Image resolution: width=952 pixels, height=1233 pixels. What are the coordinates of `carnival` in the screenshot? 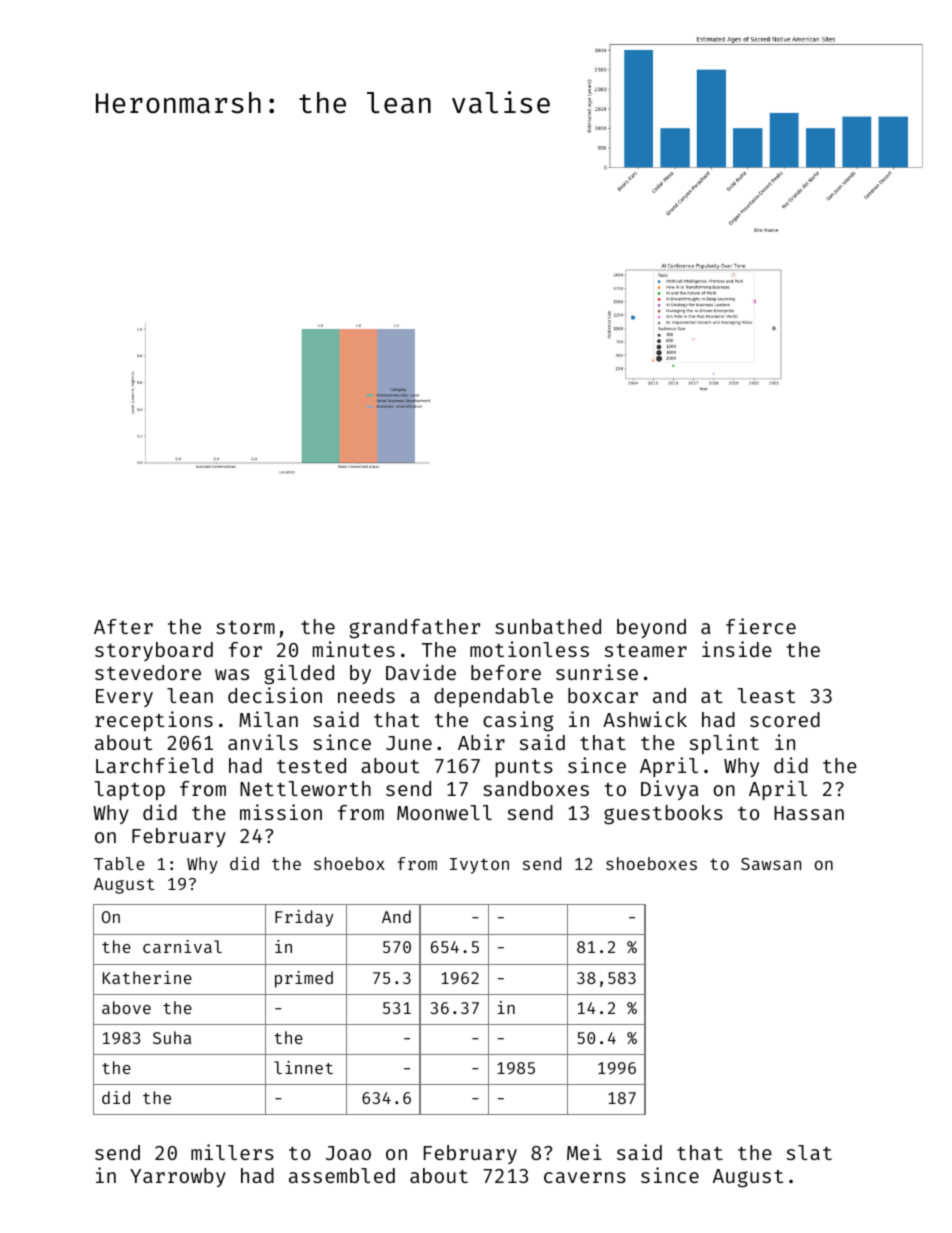 It's located at (182, 946).
